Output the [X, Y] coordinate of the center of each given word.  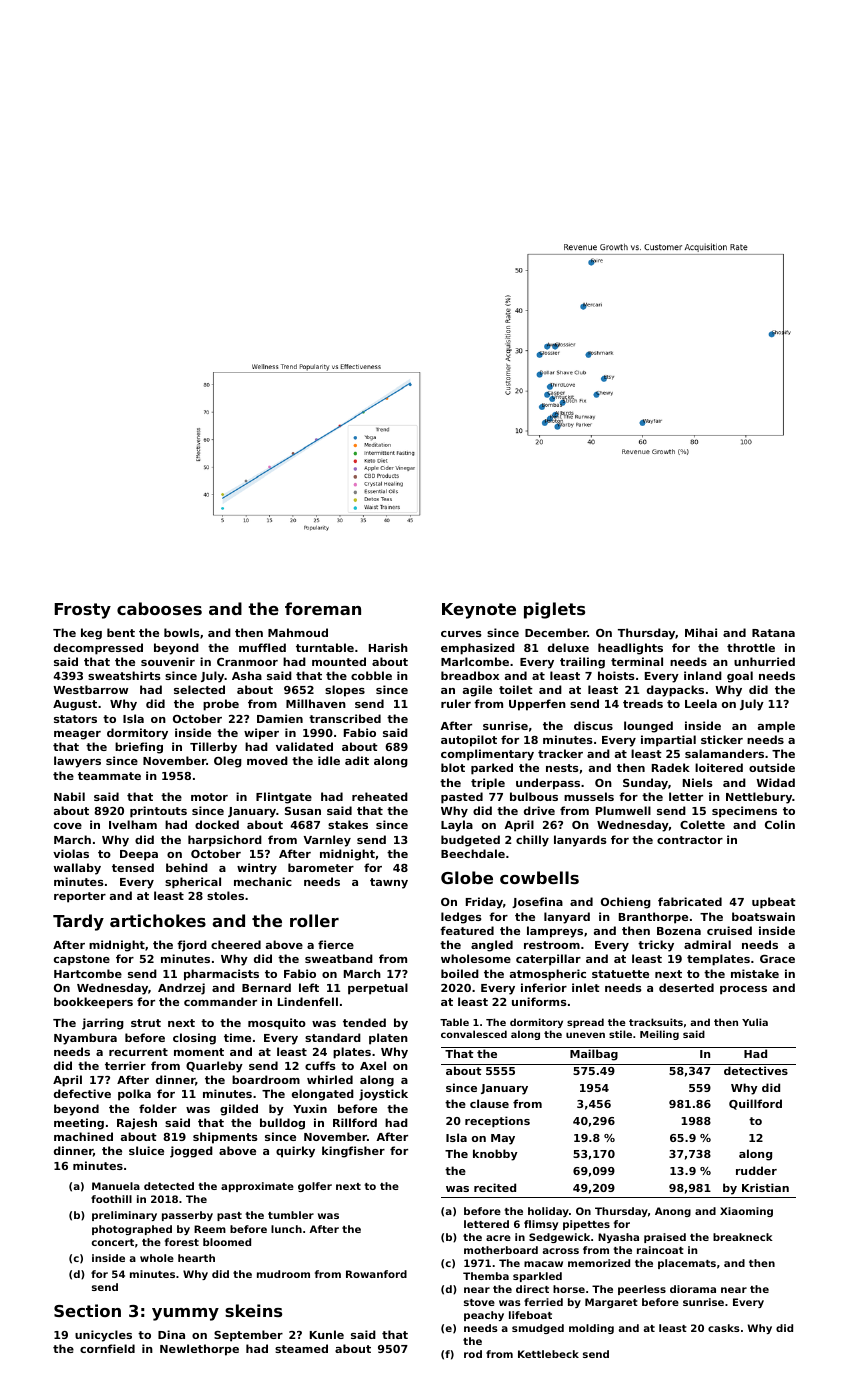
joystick [383, 1095]
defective [82, 1093]
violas [71, 853]
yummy [185, 1314]
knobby [495, 1155]
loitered [719, 767]
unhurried [764, 661]
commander [220, 1001]
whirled [330, 1079]
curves [461, 634]
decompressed [98, 649]
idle [329, 760]
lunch [286, 1229]
